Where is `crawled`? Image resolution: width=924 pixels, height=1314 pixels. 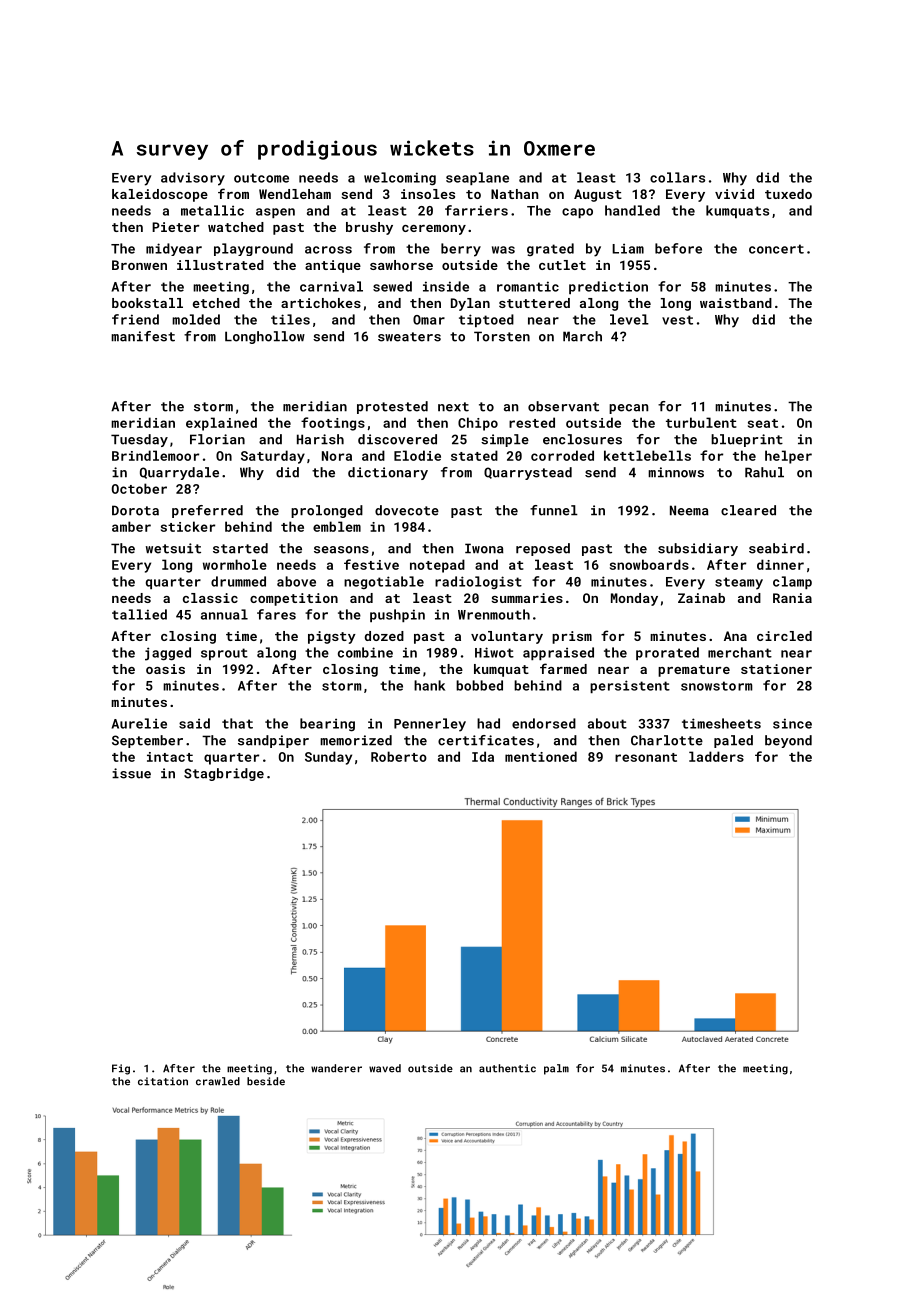
crawled is located at coordinates (218, 1081).
